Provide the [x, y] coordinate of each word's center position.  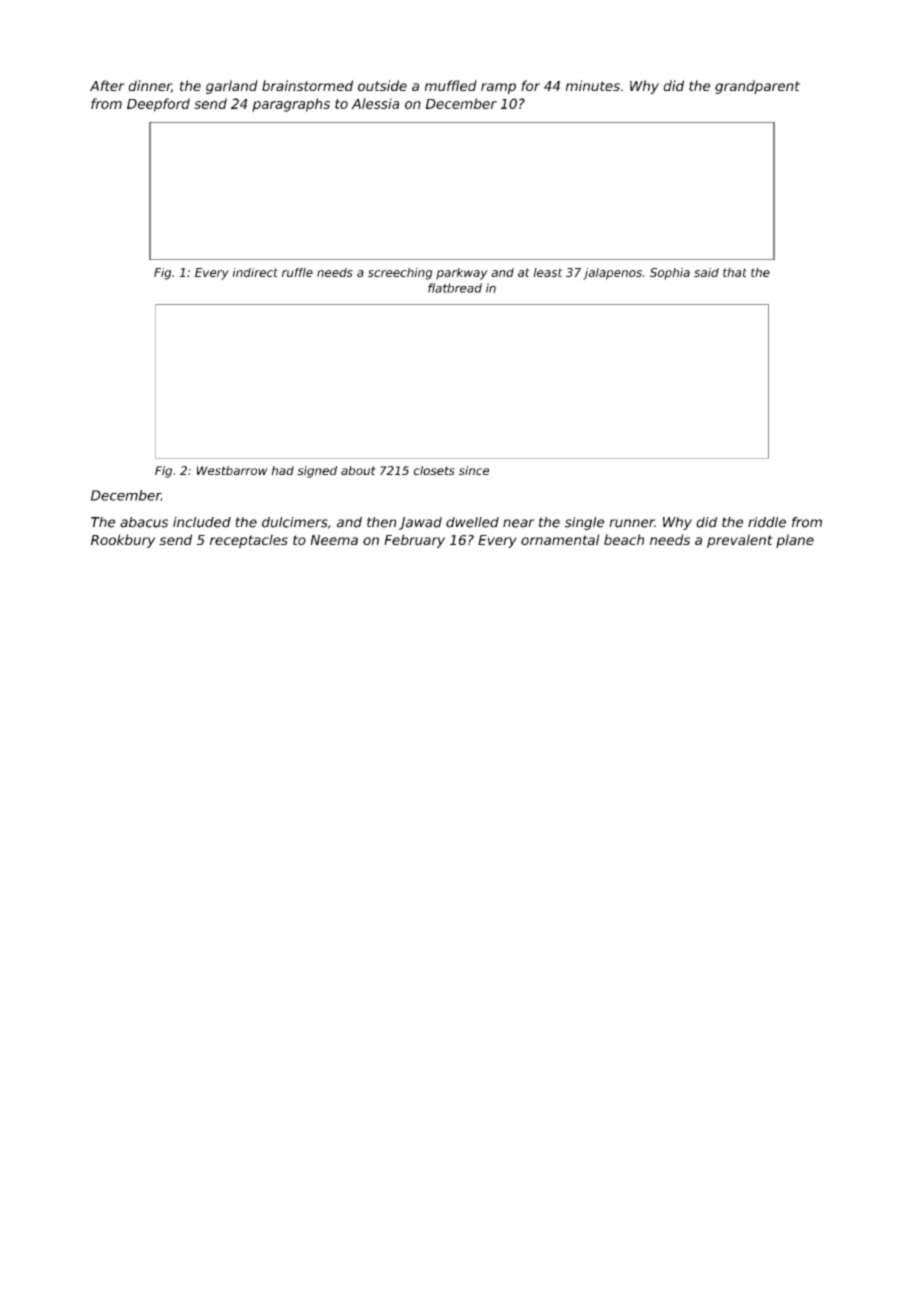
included [202, 522]
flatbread [455, 288]
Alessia [375, 103]
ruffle [297, 272]
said [706, 272]
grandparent [757, 87]
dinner [149, 86]
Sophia [670, 274]
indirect [255, 272]
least [548, 272]
